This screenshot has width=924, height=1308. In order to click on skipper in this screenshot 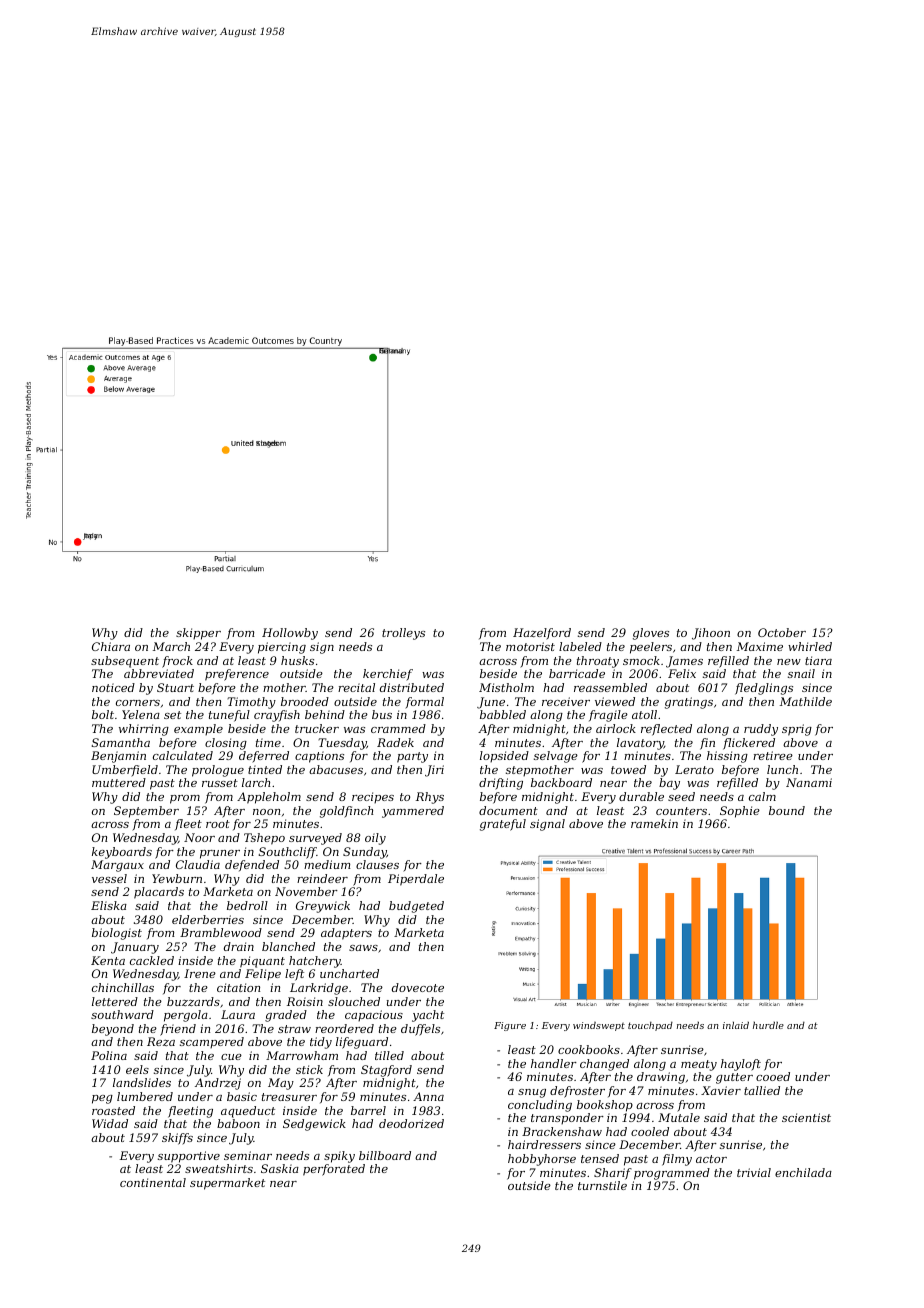, I will do `click(198, 634)`.
